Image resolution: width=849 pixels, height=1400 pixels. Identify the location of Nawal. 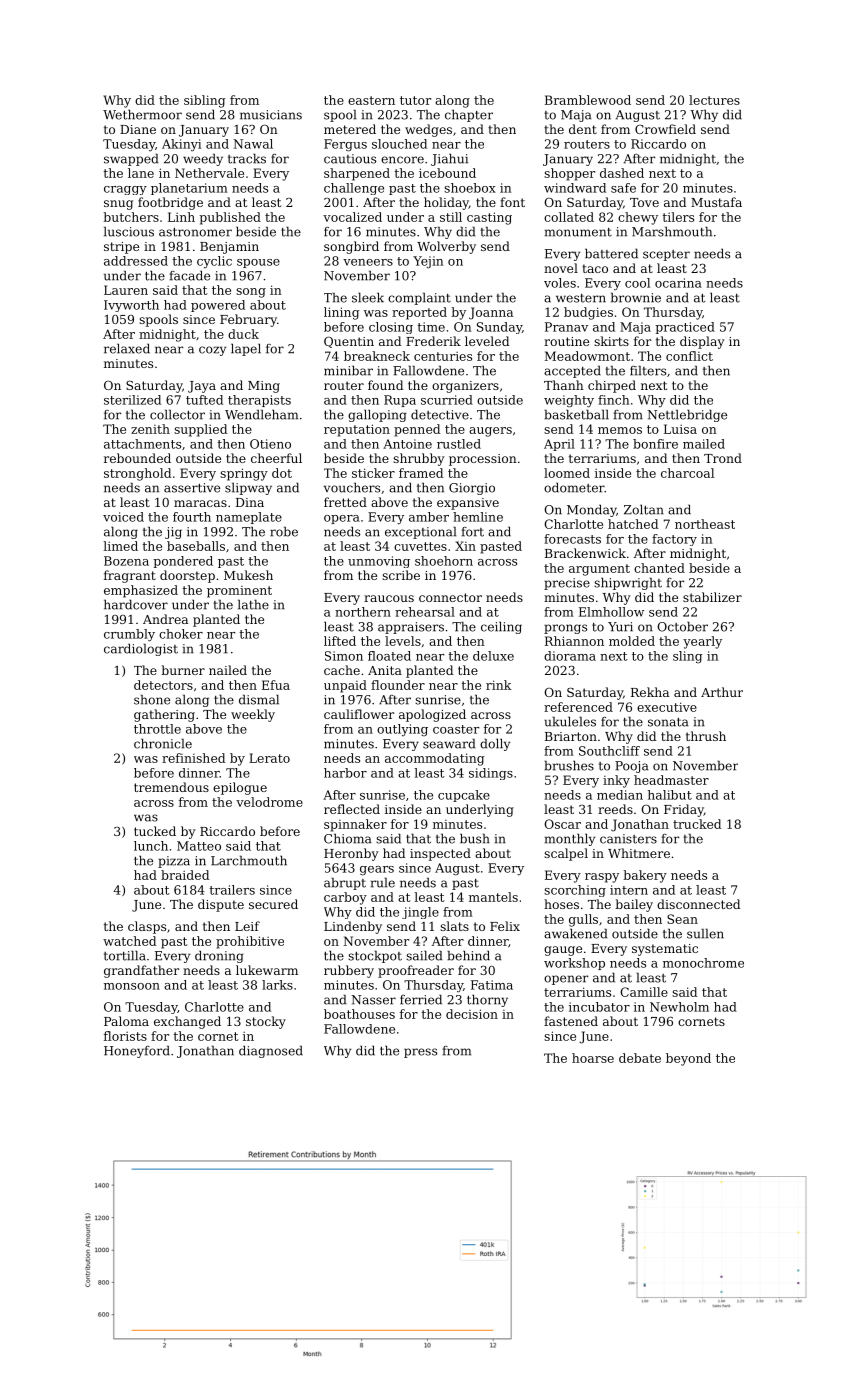
(253, 144).
